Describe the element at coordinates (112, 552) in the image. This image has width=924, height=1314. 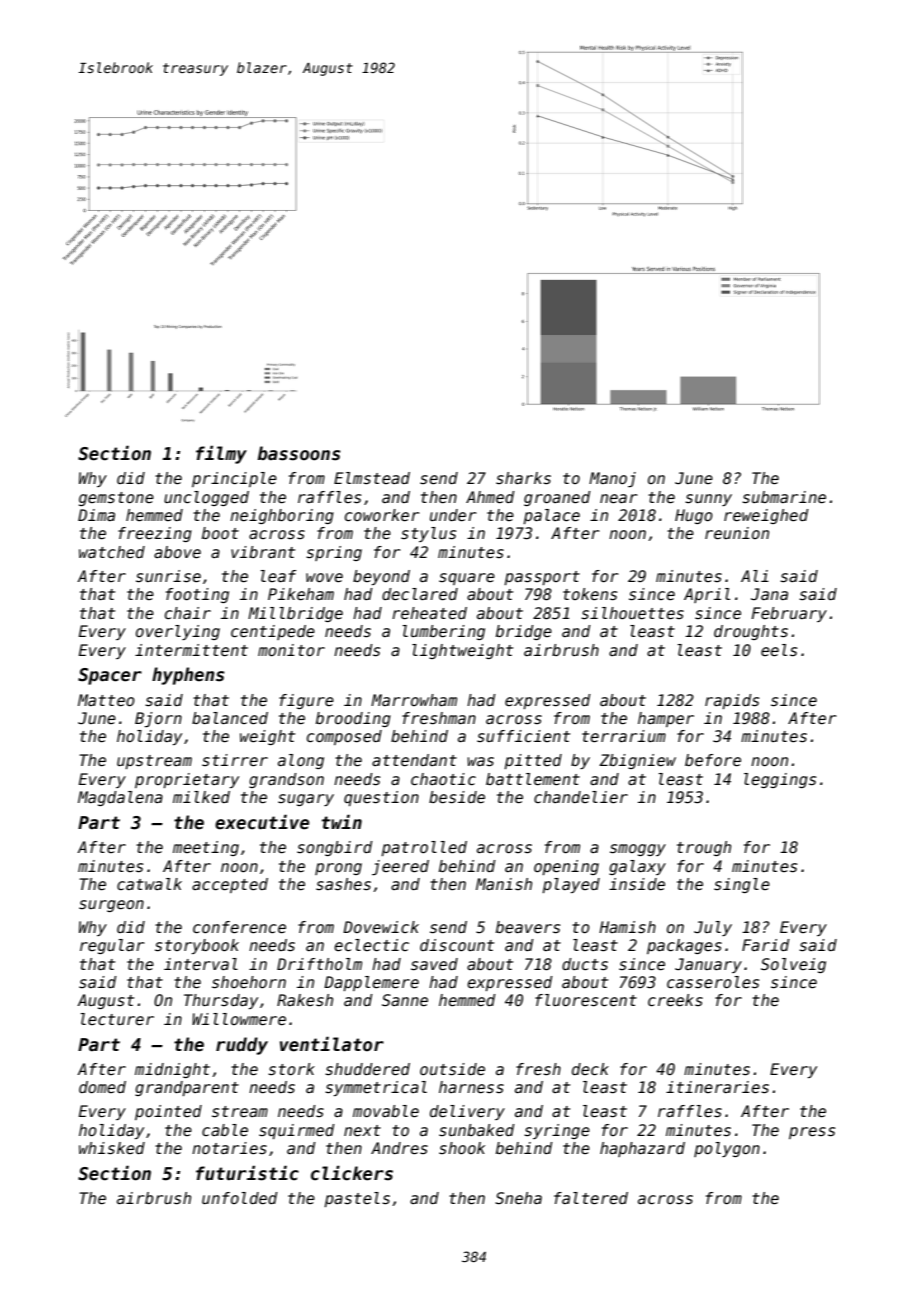
I see `watched` at that location.
